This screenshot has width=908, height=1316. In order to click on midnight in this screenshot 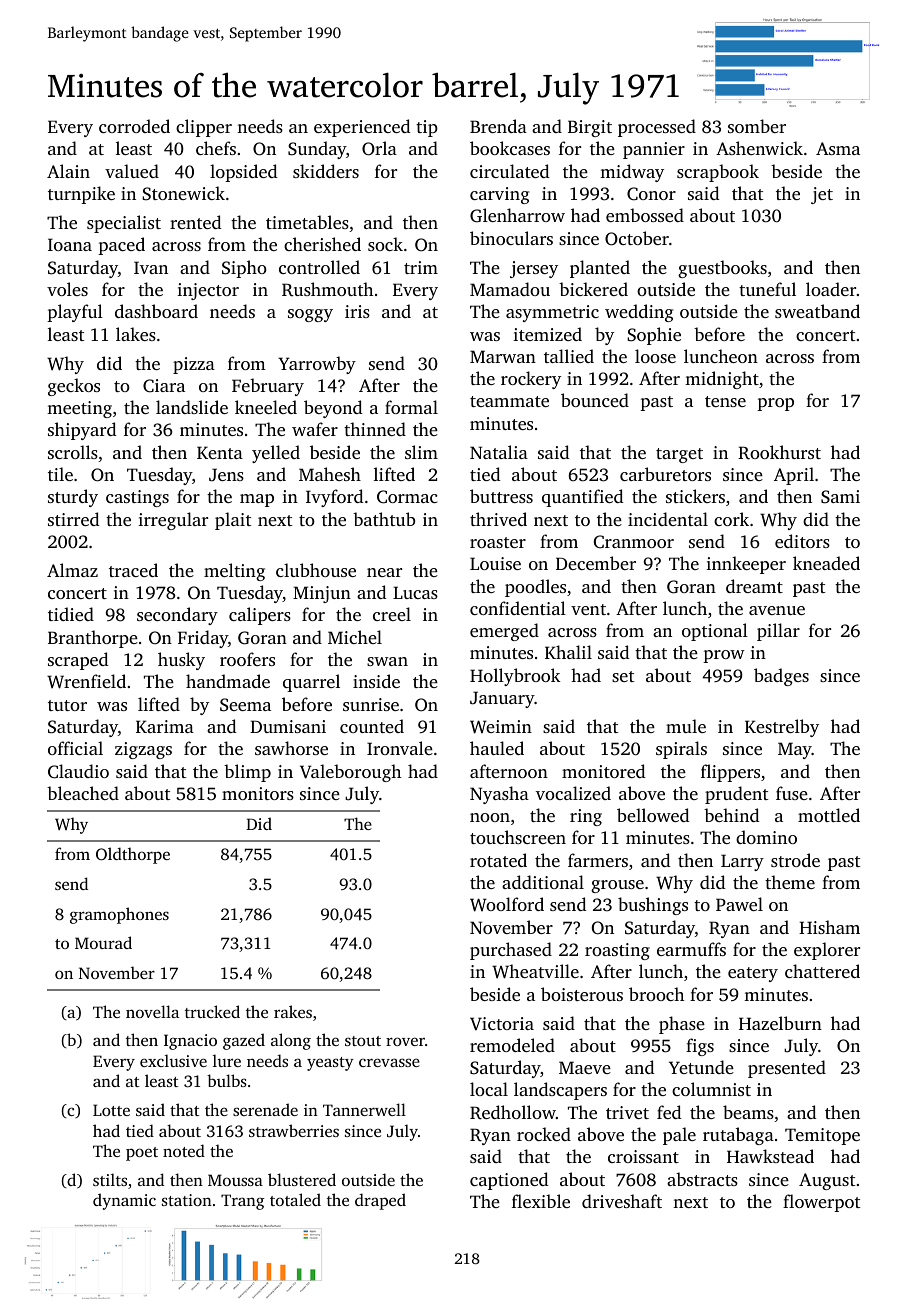, I will do `click(722, 380)`.
